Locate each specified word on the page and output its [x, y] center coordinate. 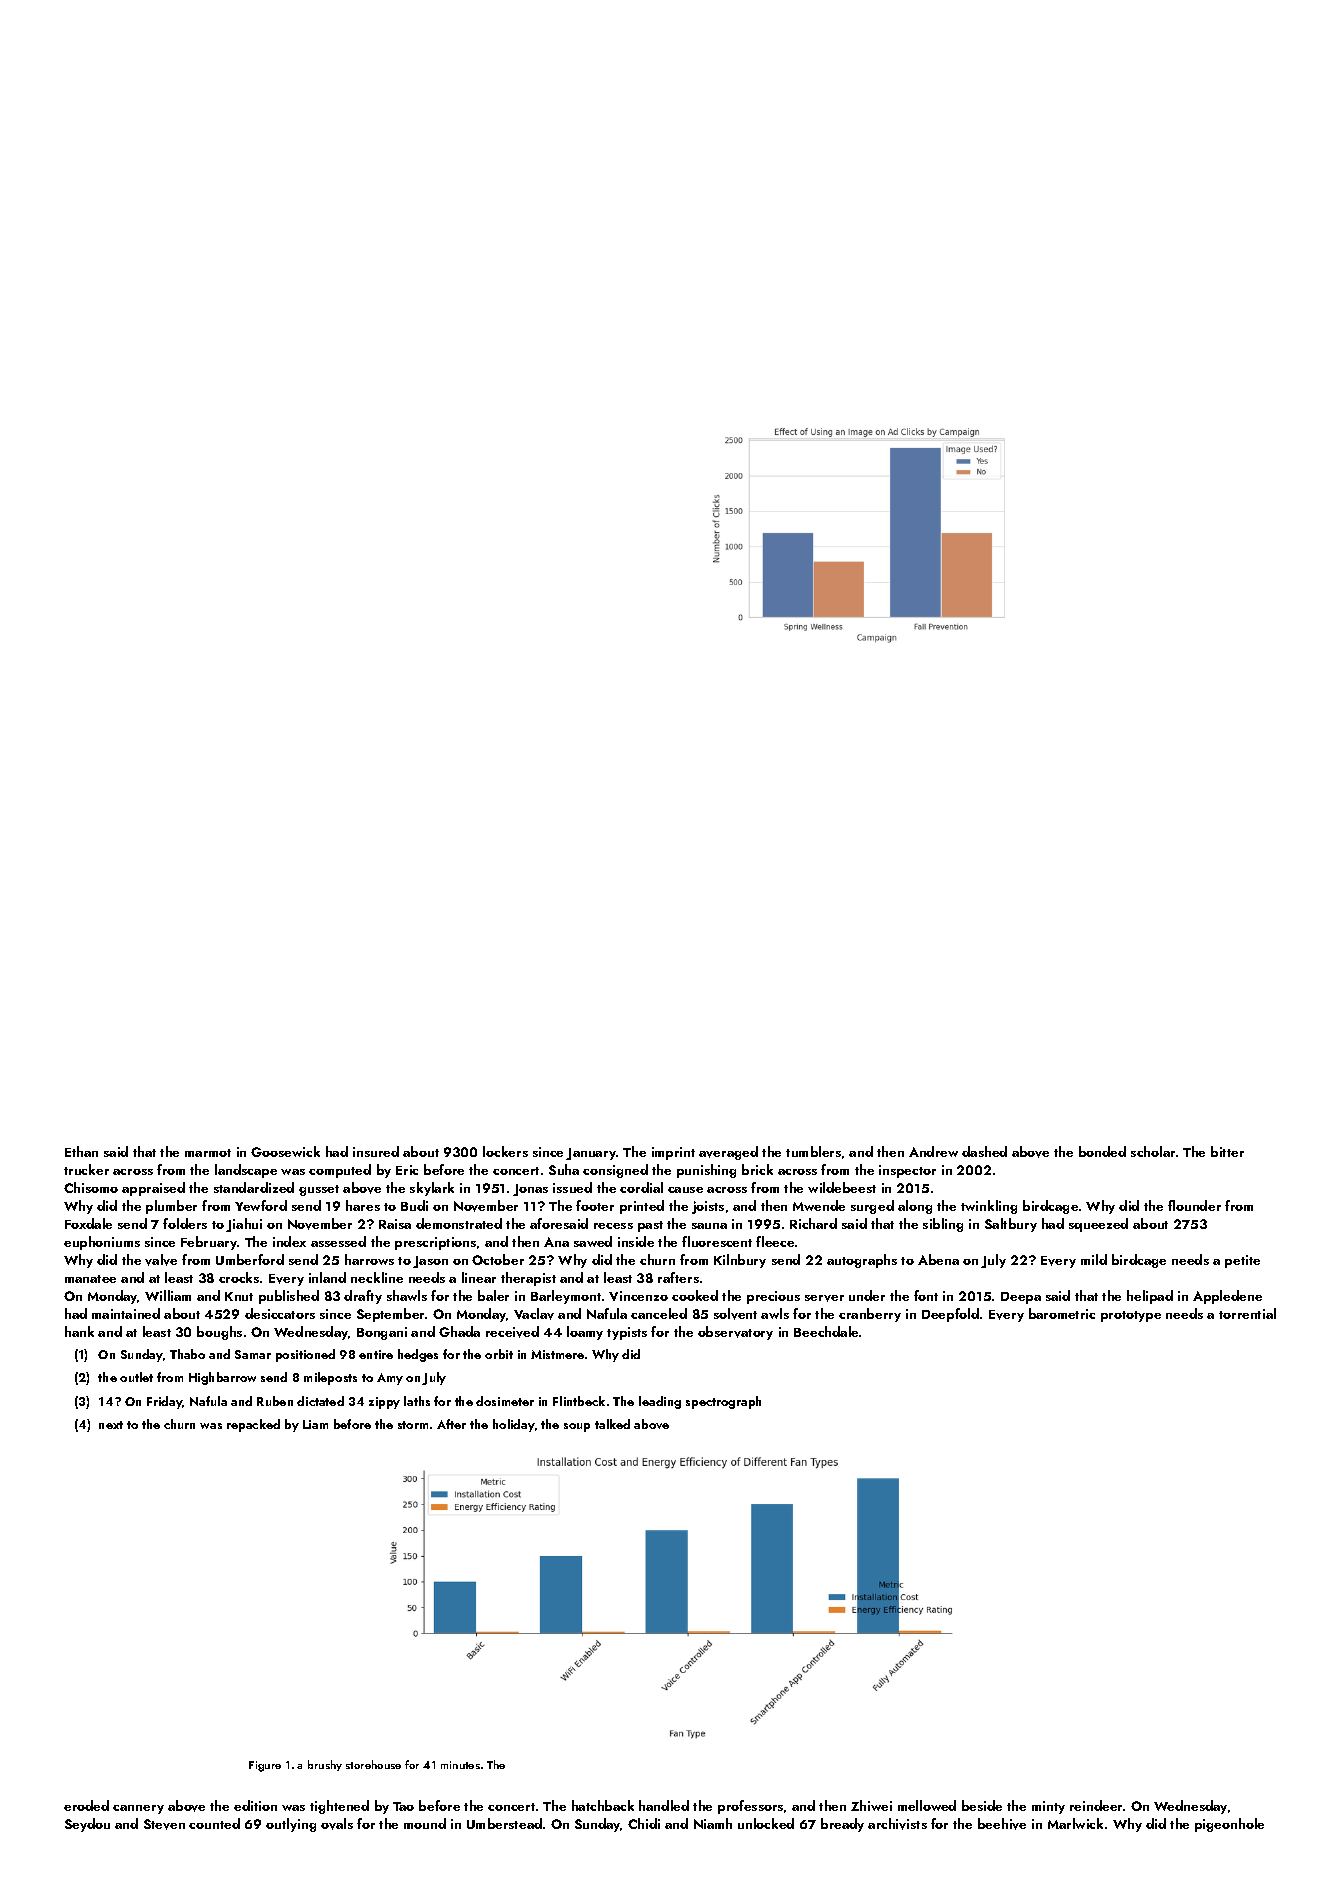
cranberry [870, 1315]
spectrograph [723, 1402]
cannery [138, 1809]
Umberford [250, 1259]
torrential [1247, 1313]
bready [842, 1825]
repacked [253, 1425]
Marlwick [1075, 1823]
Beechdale [827, 1331]
